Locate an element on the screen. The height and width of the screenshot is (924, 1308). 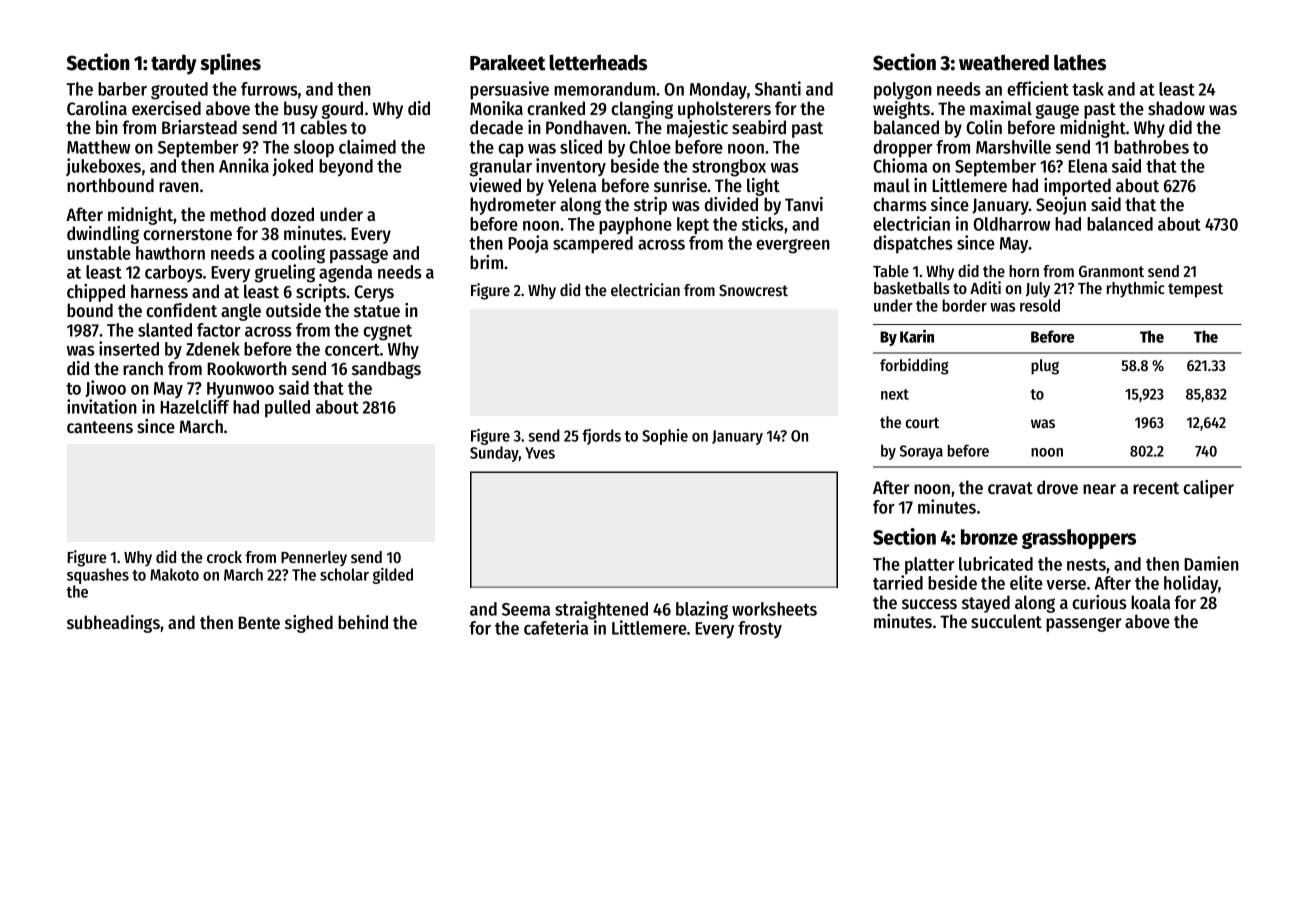
crock is located at coordinates (224, 557).
